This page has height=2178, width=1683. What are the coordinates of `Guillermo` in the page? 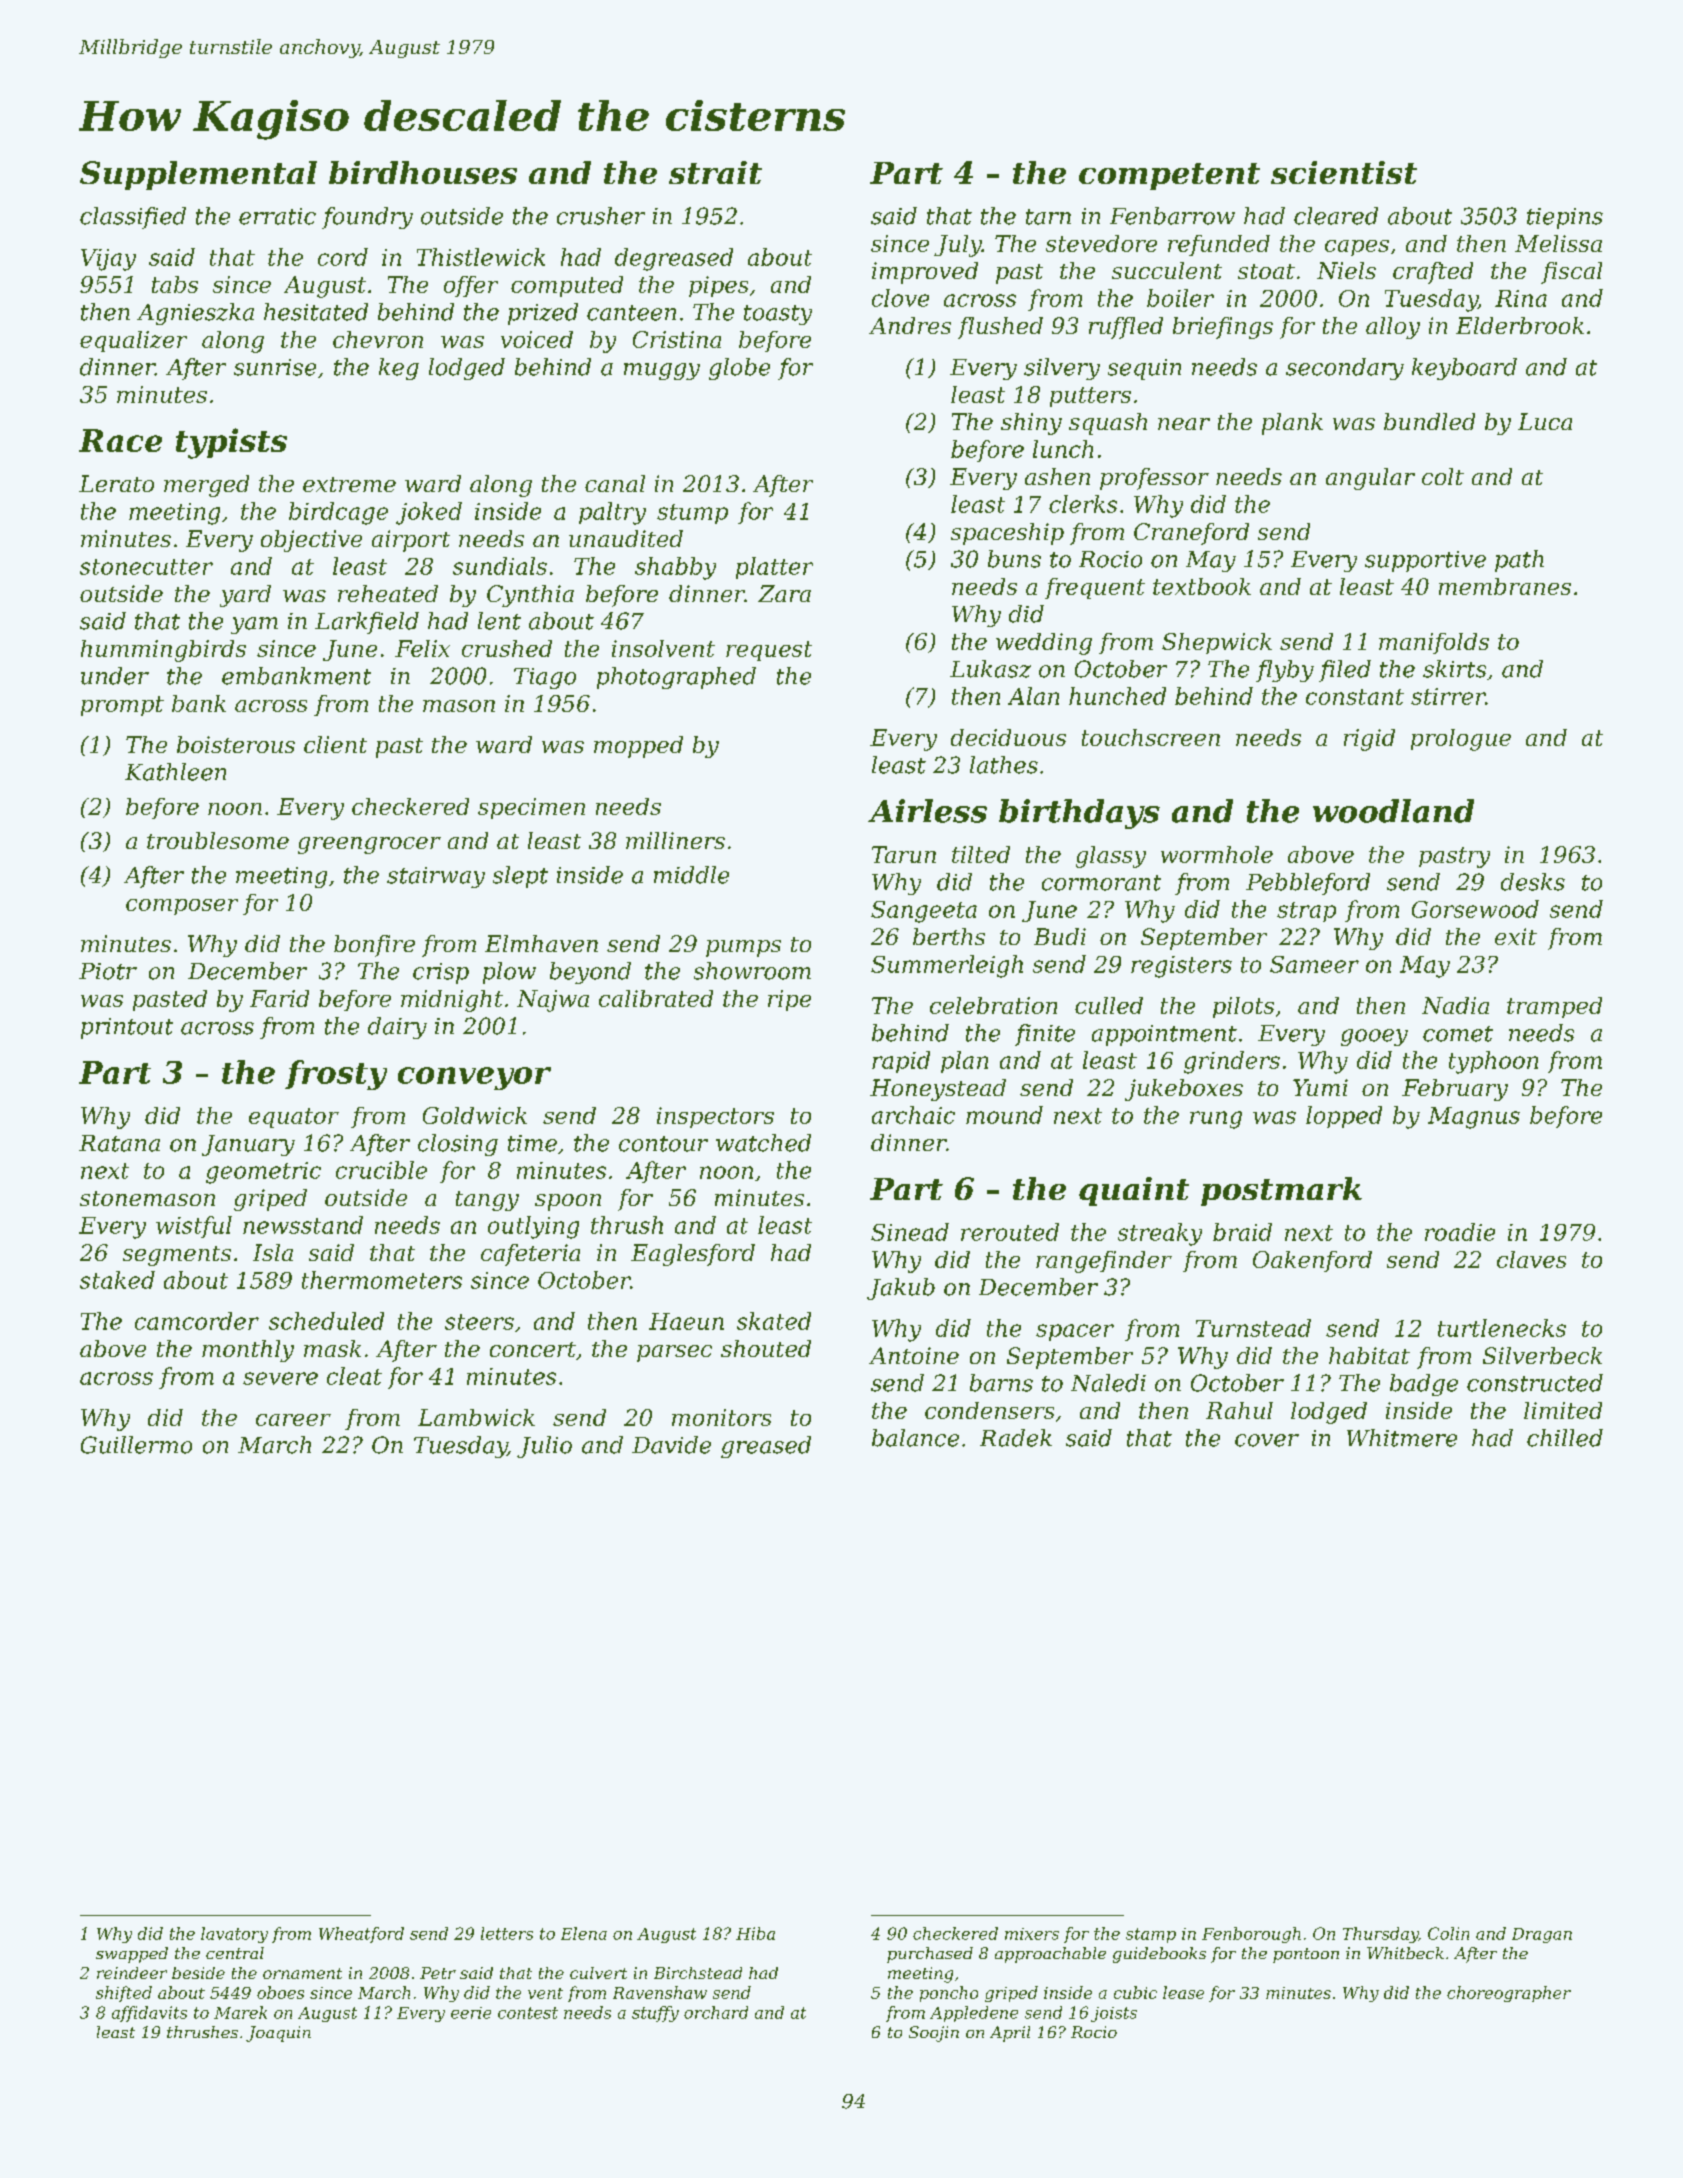 It's located at (136, 1445).
